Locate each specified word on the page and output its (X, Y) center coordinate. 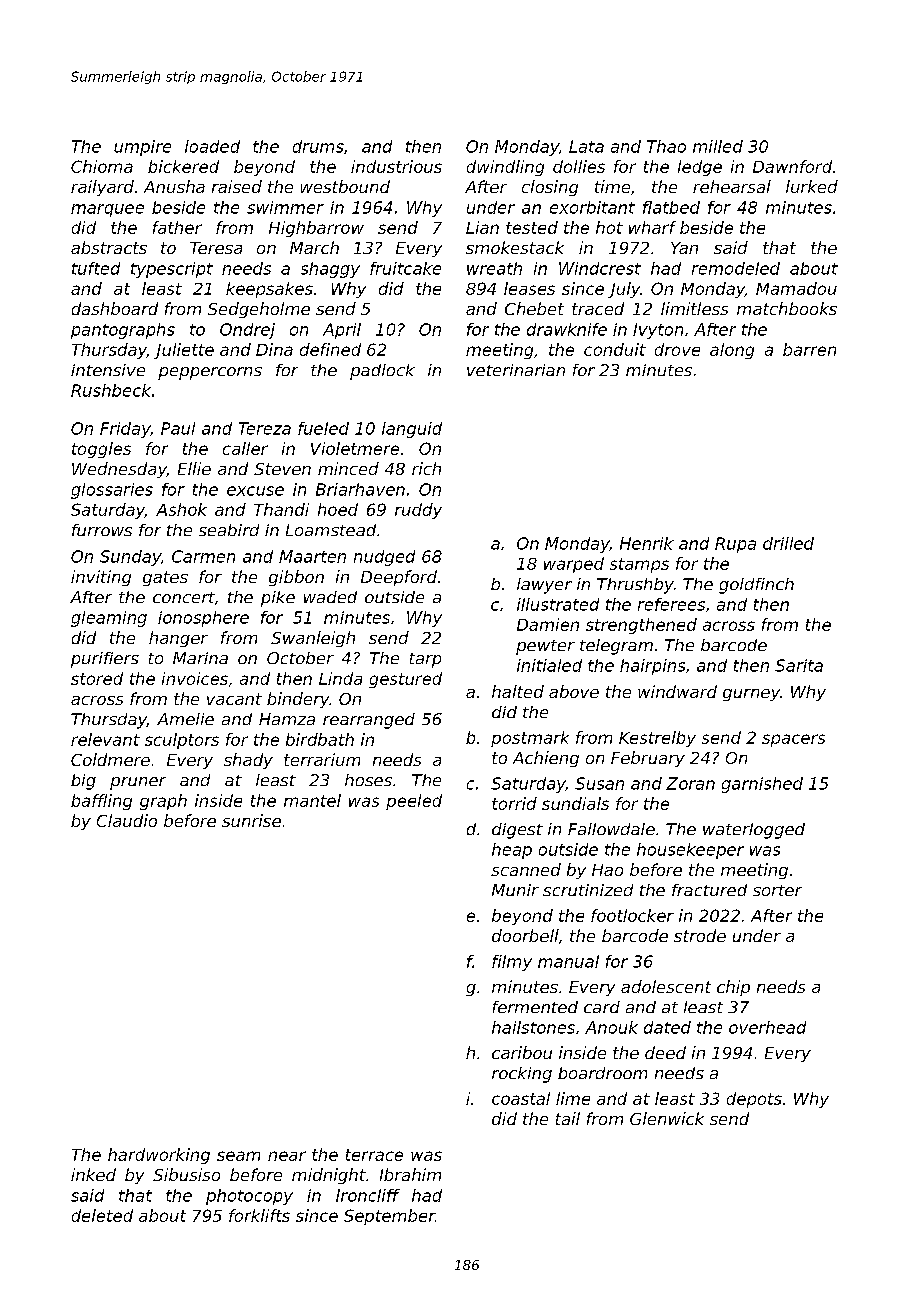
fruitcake (405, 268)
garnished (762, 785)
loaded (212, 146)
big (83, 782)
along (732, 351)
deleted (102, 1215)
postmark (530, 739)
